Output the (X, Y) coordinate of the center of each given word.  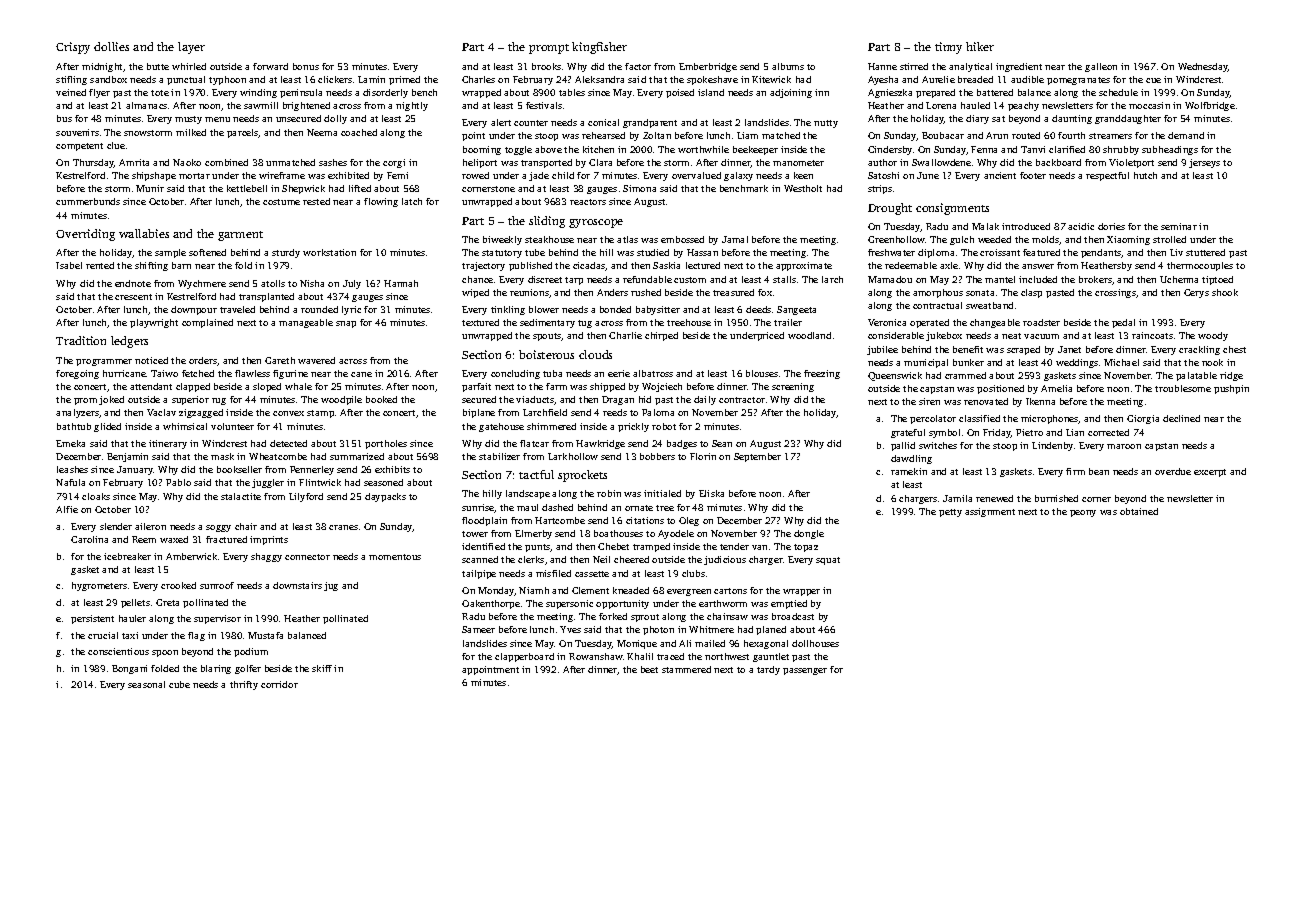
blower (544, 309)
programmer (104, 362)
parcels (243, 133)
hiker (980, 46)
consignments (952, 209)
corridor (279, 684)
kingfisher (599, 48)
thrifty (244, 685)
